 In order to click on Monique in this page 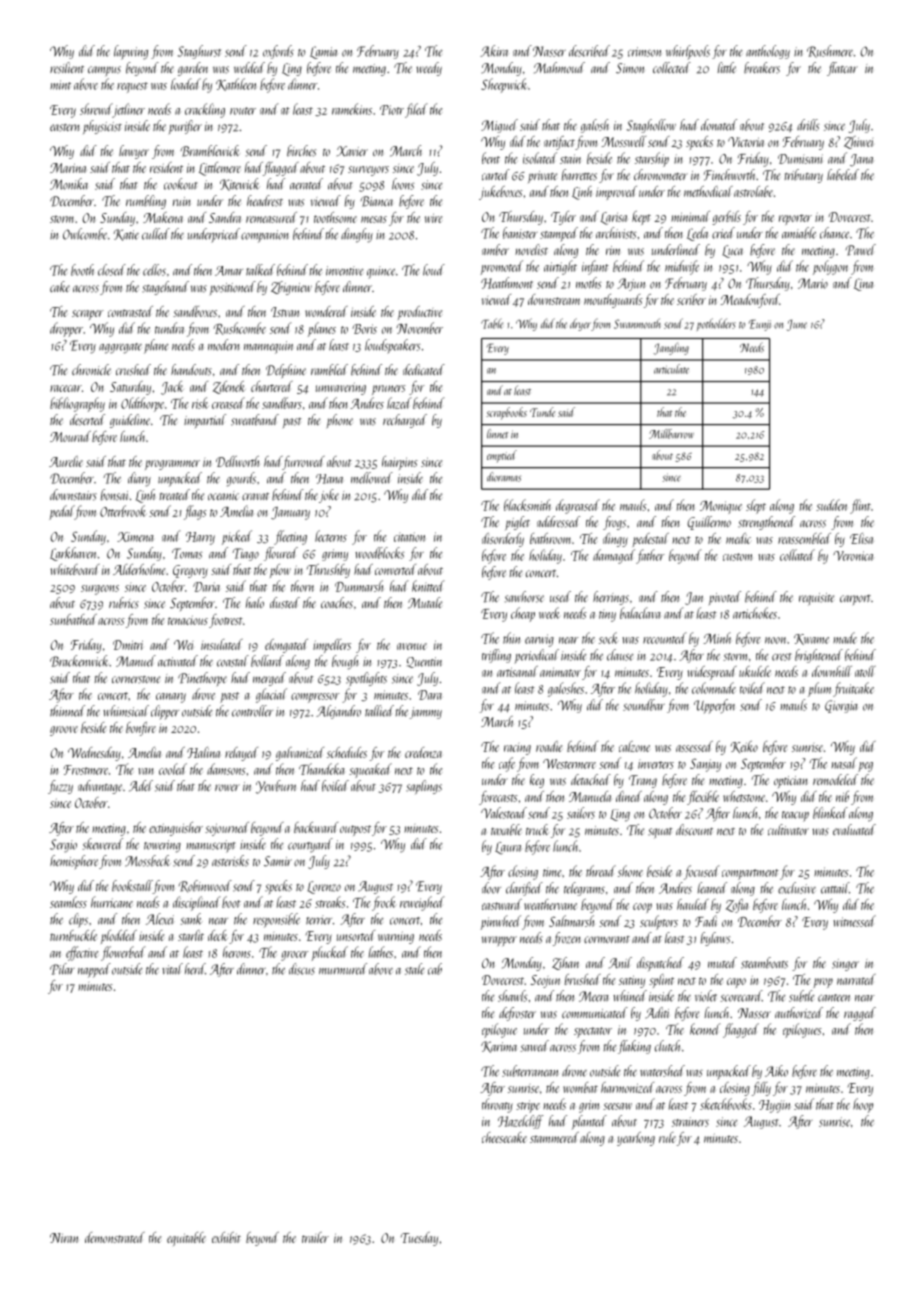, I will do `click(721, 507)`.
